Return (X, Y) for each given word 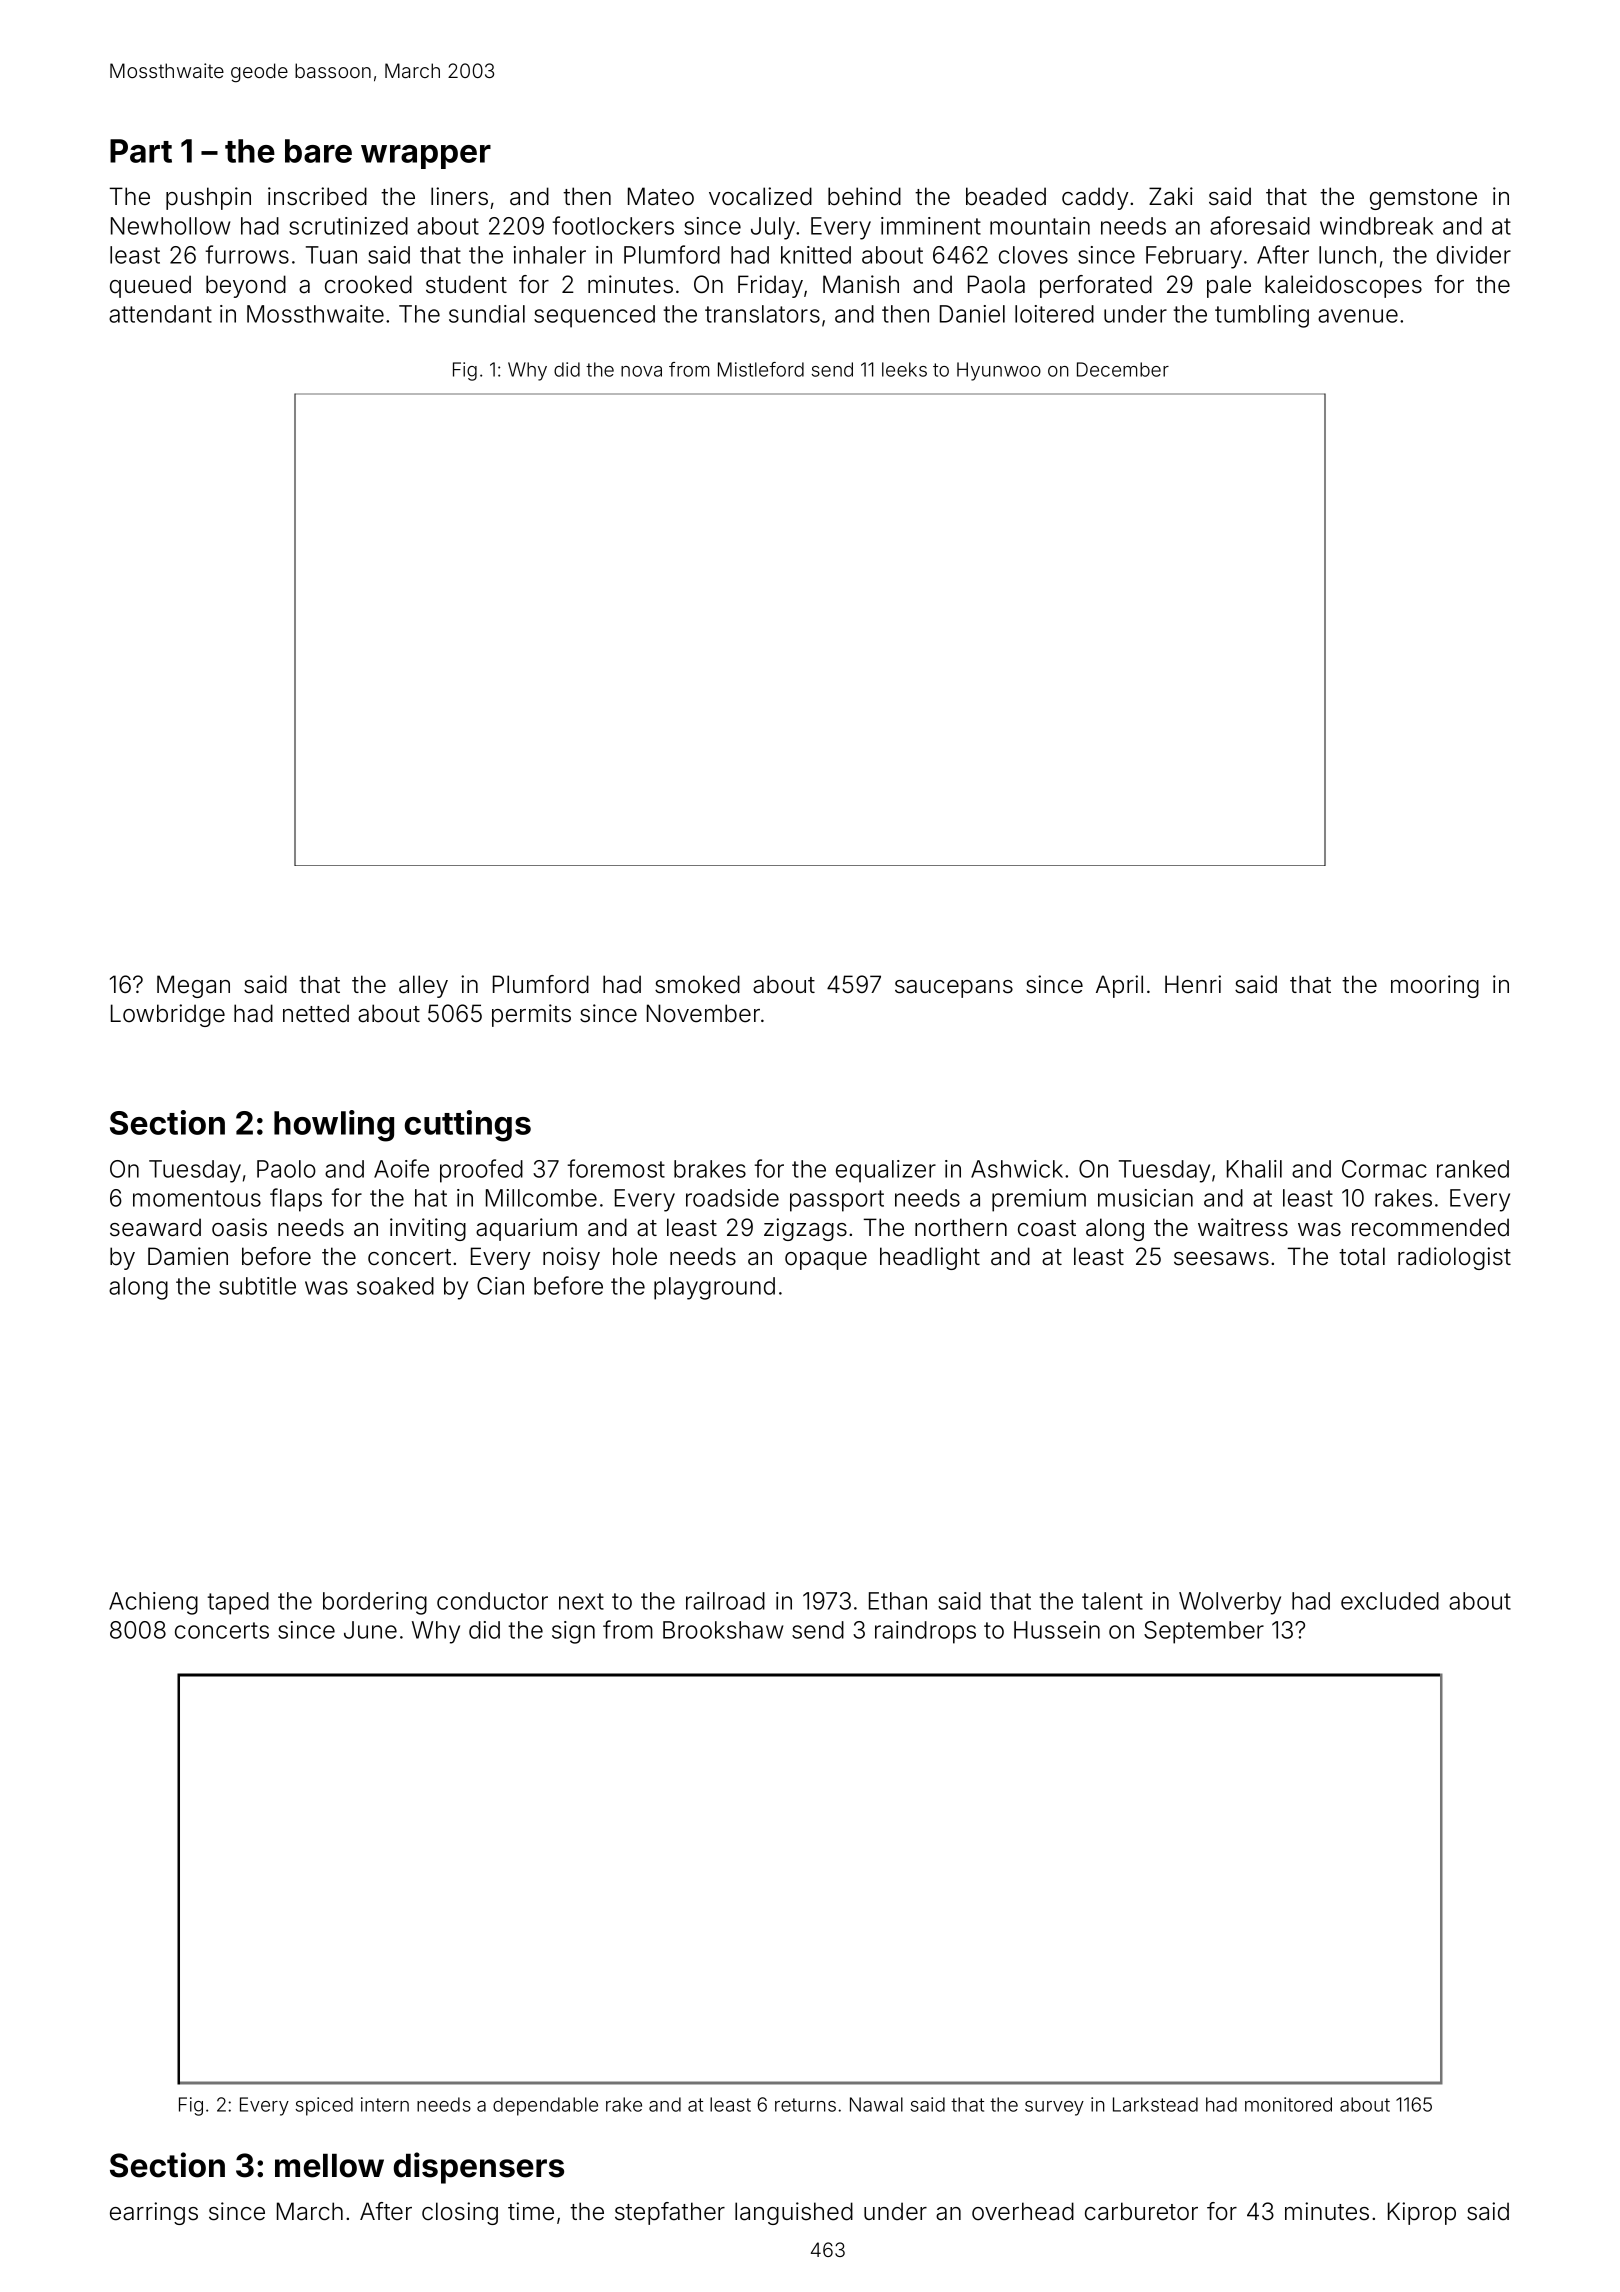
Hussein (1057, 1630)
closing (460, 2213)
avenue (1358, 316)
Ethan (898, 1601)
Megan (193, 986)
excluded (1390, 1601)
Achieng (153, 1603)
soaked (395, 1286)
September (1204, 1632)
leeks (904, 369)
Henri (1193, 984)
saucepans (954, 989)
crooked (368, 284)
